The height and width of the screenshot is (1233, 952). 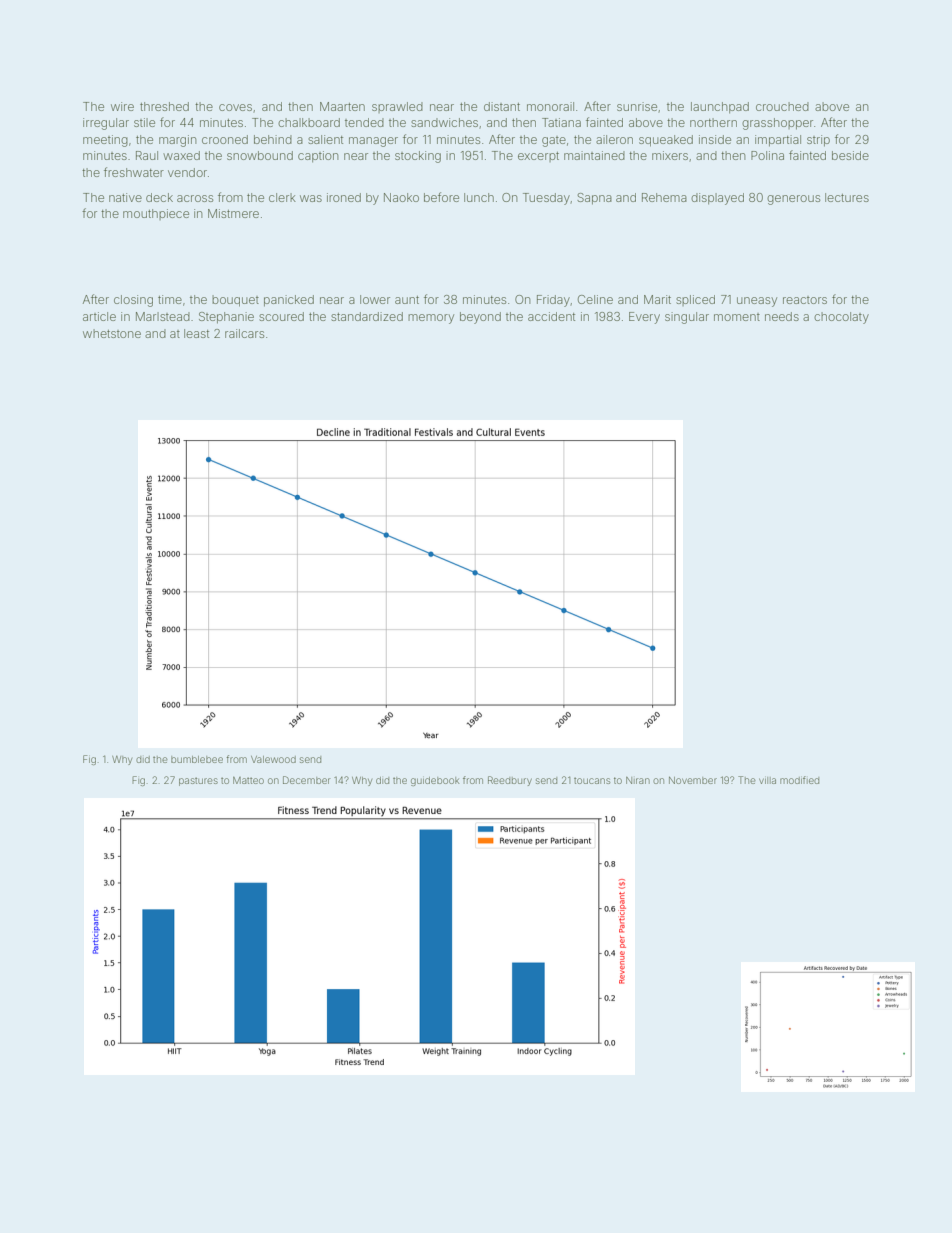 I want to click on crouched, so click(x=782, y=106).
